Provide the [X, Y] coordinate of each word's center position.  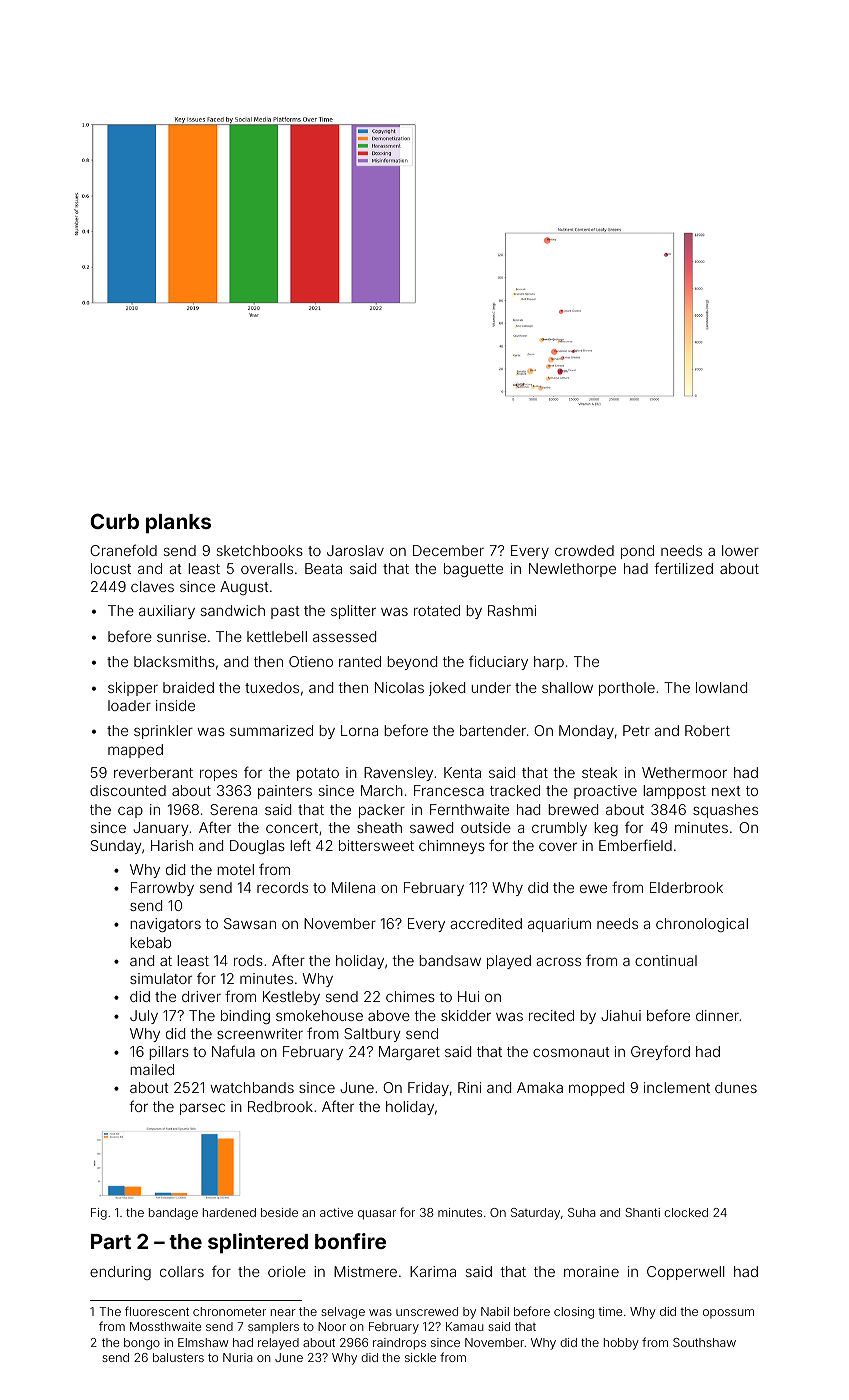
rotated [437, 610]
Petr [636, 730]
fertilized [683, 568]
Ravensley [398, 774]
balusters [178, 1357]
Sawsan [250, 923]
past [285, 612]
